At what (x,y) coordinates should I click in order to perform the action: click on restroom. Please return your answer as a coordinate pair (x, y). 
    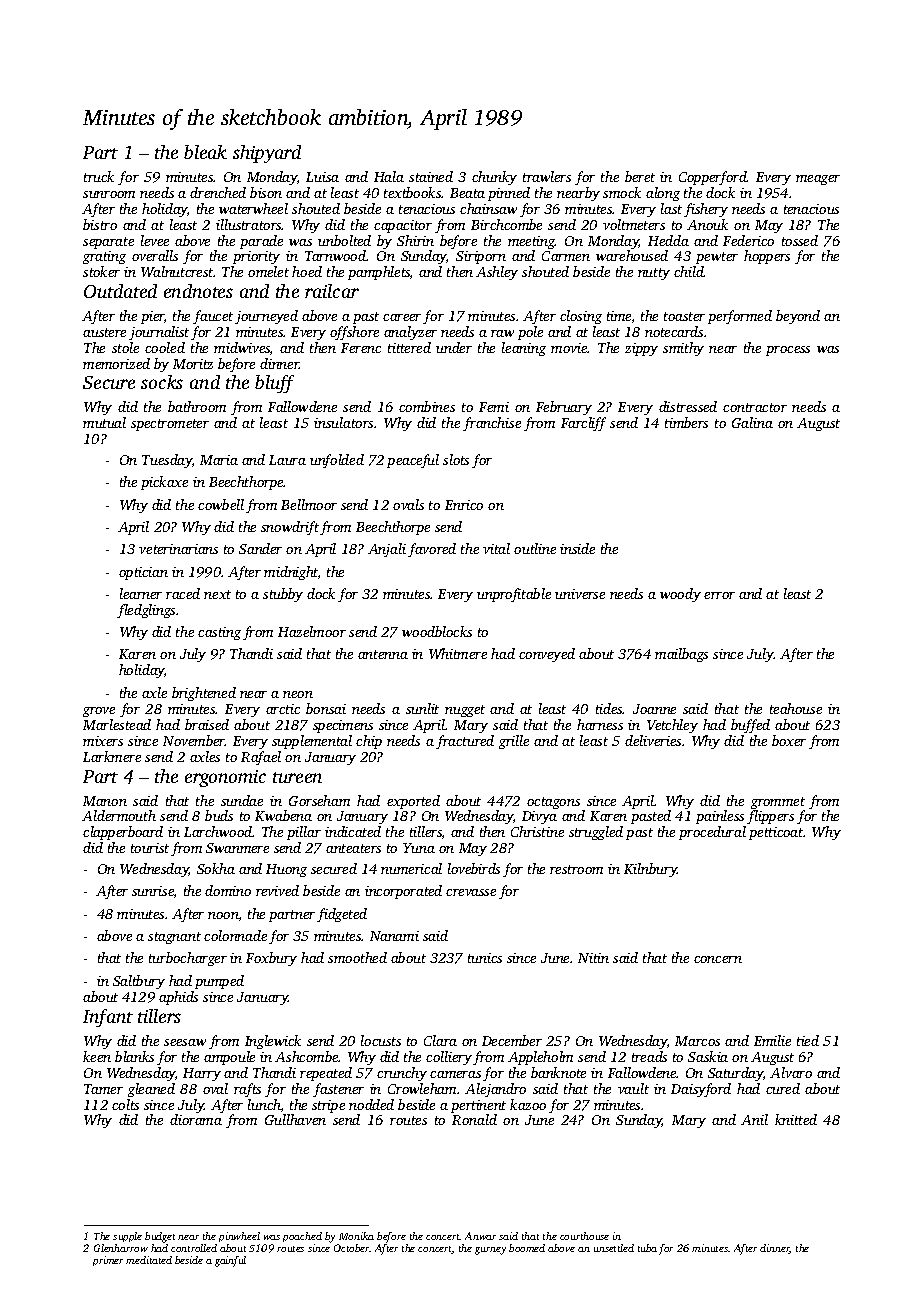
    Looking at the image, I should click on (576, 869).
